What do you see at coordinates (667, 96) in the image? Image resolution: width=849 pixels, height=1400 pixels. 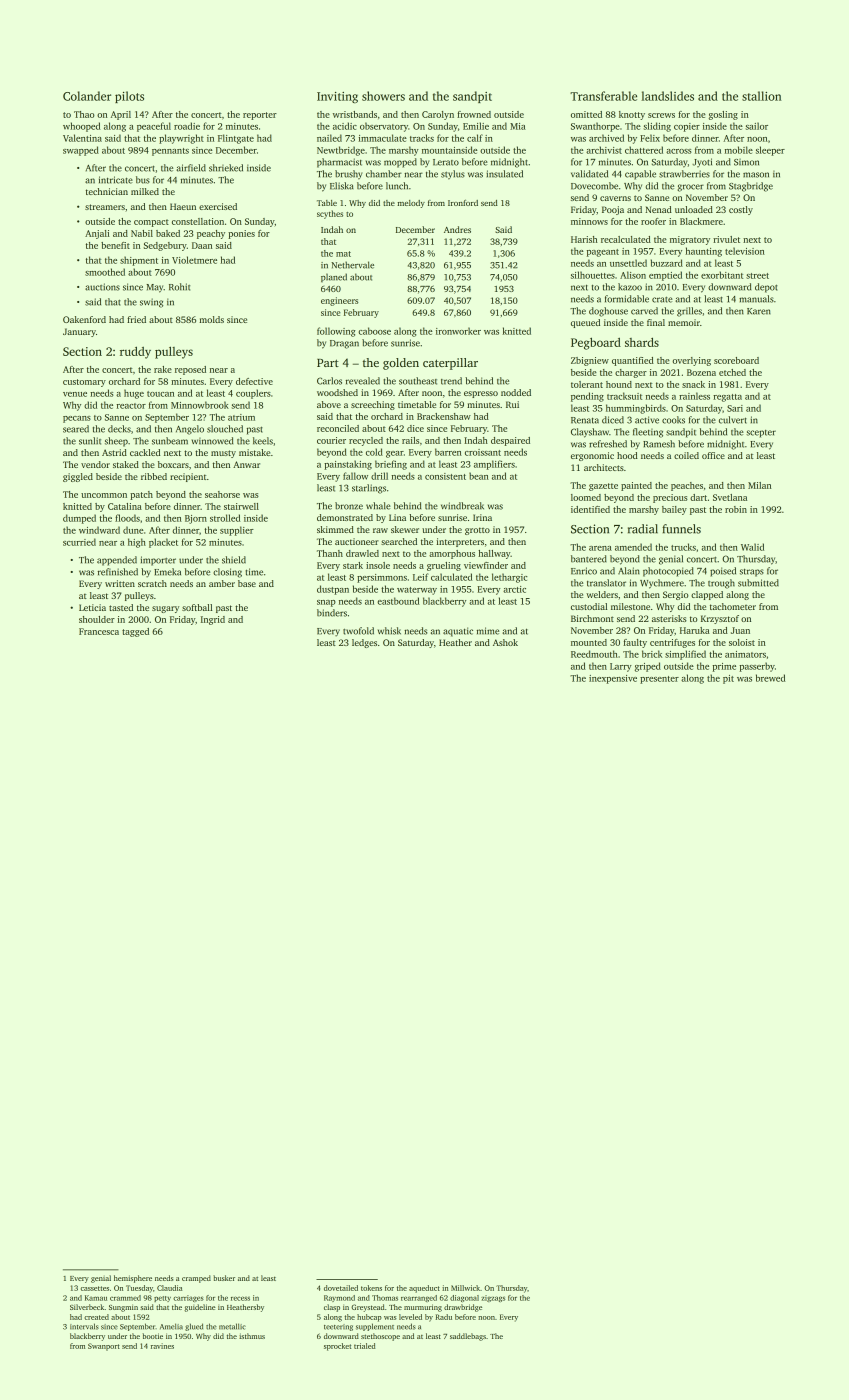 I see `landslides` at bounding box center [667, 96].
